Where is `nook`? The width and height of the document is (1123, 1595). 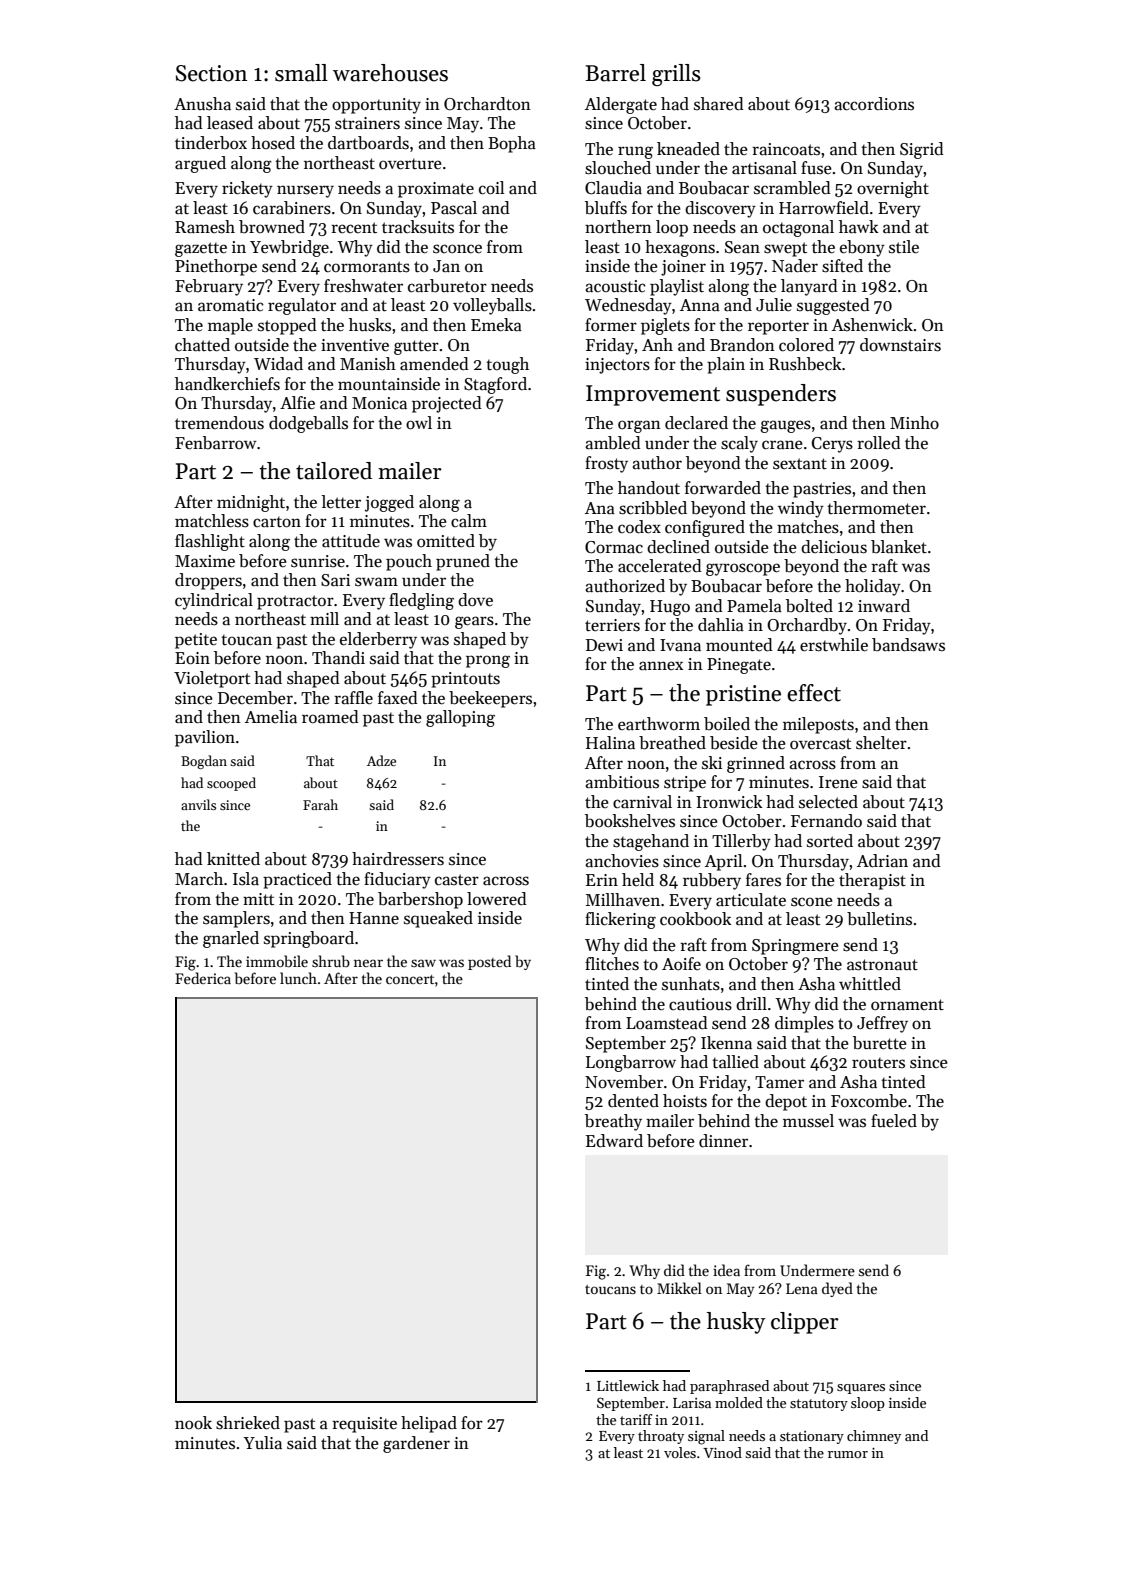
nook is located at coordinates (193, 1423).
